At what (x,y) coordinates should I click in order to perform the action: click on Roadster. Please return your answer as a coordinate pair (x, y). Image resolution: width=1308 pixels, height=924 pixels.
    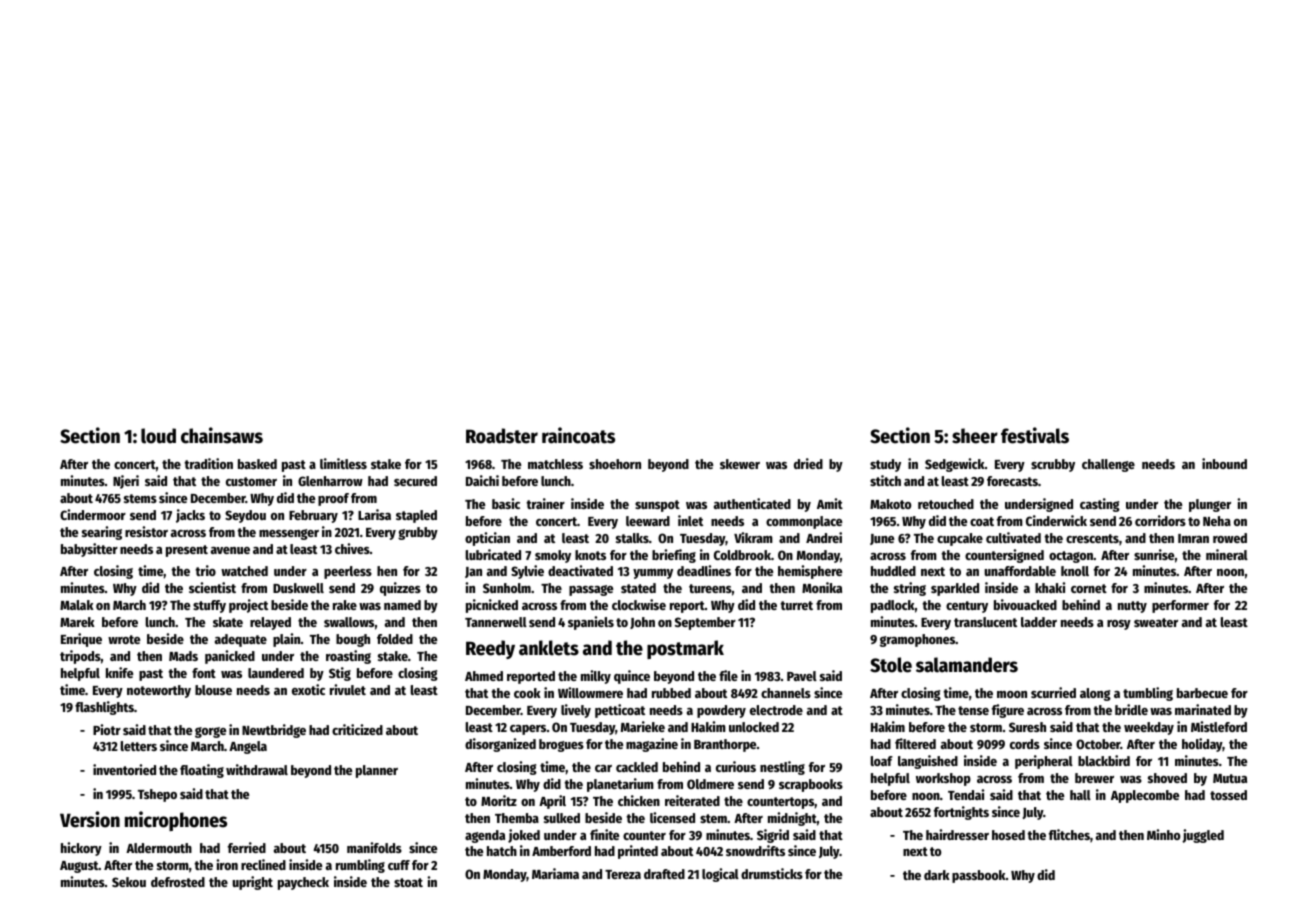
    Looking at the image, I should click on (502, 436).
